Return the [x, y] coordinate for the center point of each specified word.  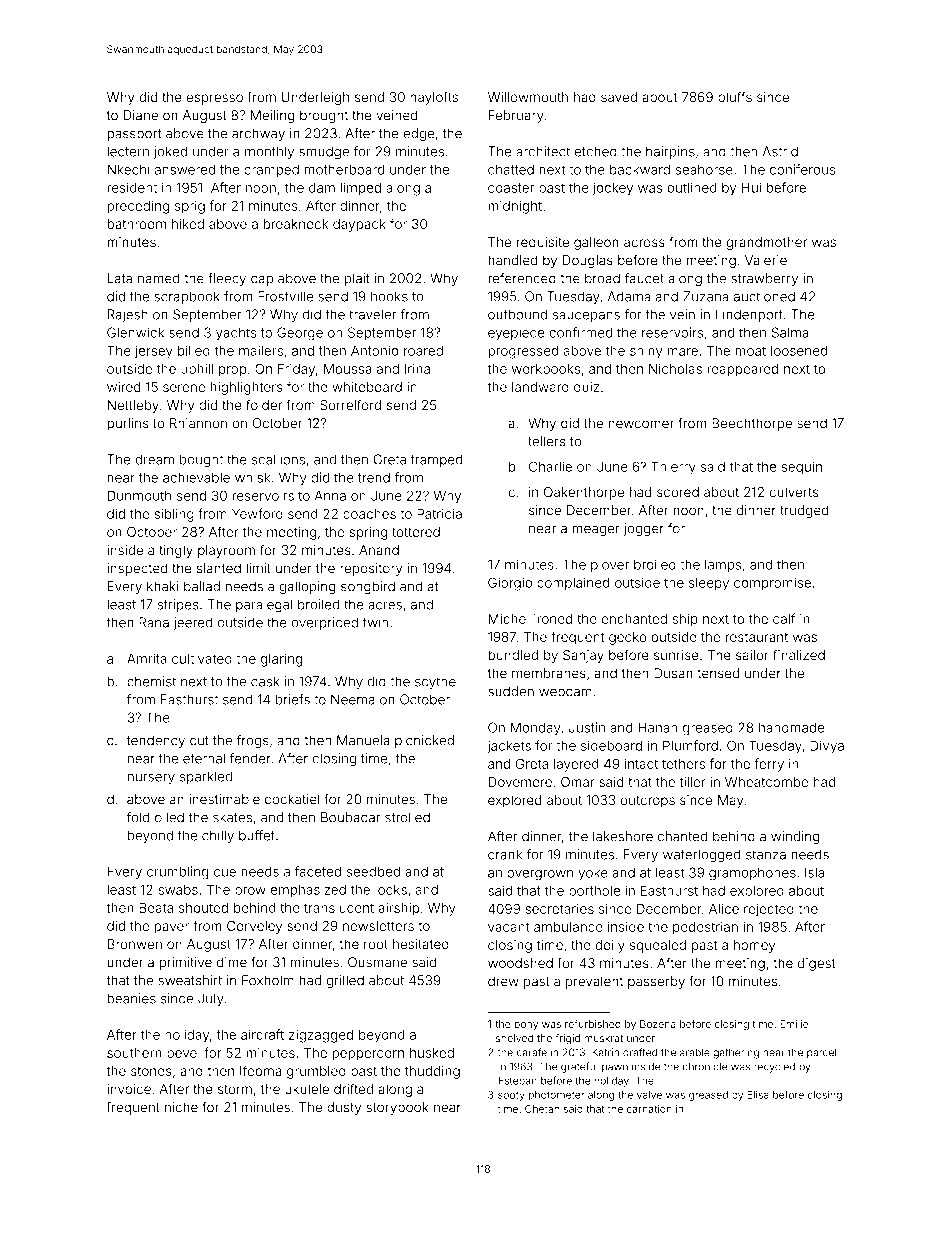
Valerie [766, 260]
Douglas [588, 261]
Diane [140, 115]
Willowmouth [528, 97]
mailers [261, 350]
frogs [253, 741]
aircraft [262, 1034]
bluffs [735, 96]
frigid [567, 1039]
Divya [827, 747]
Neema [353, 699]
